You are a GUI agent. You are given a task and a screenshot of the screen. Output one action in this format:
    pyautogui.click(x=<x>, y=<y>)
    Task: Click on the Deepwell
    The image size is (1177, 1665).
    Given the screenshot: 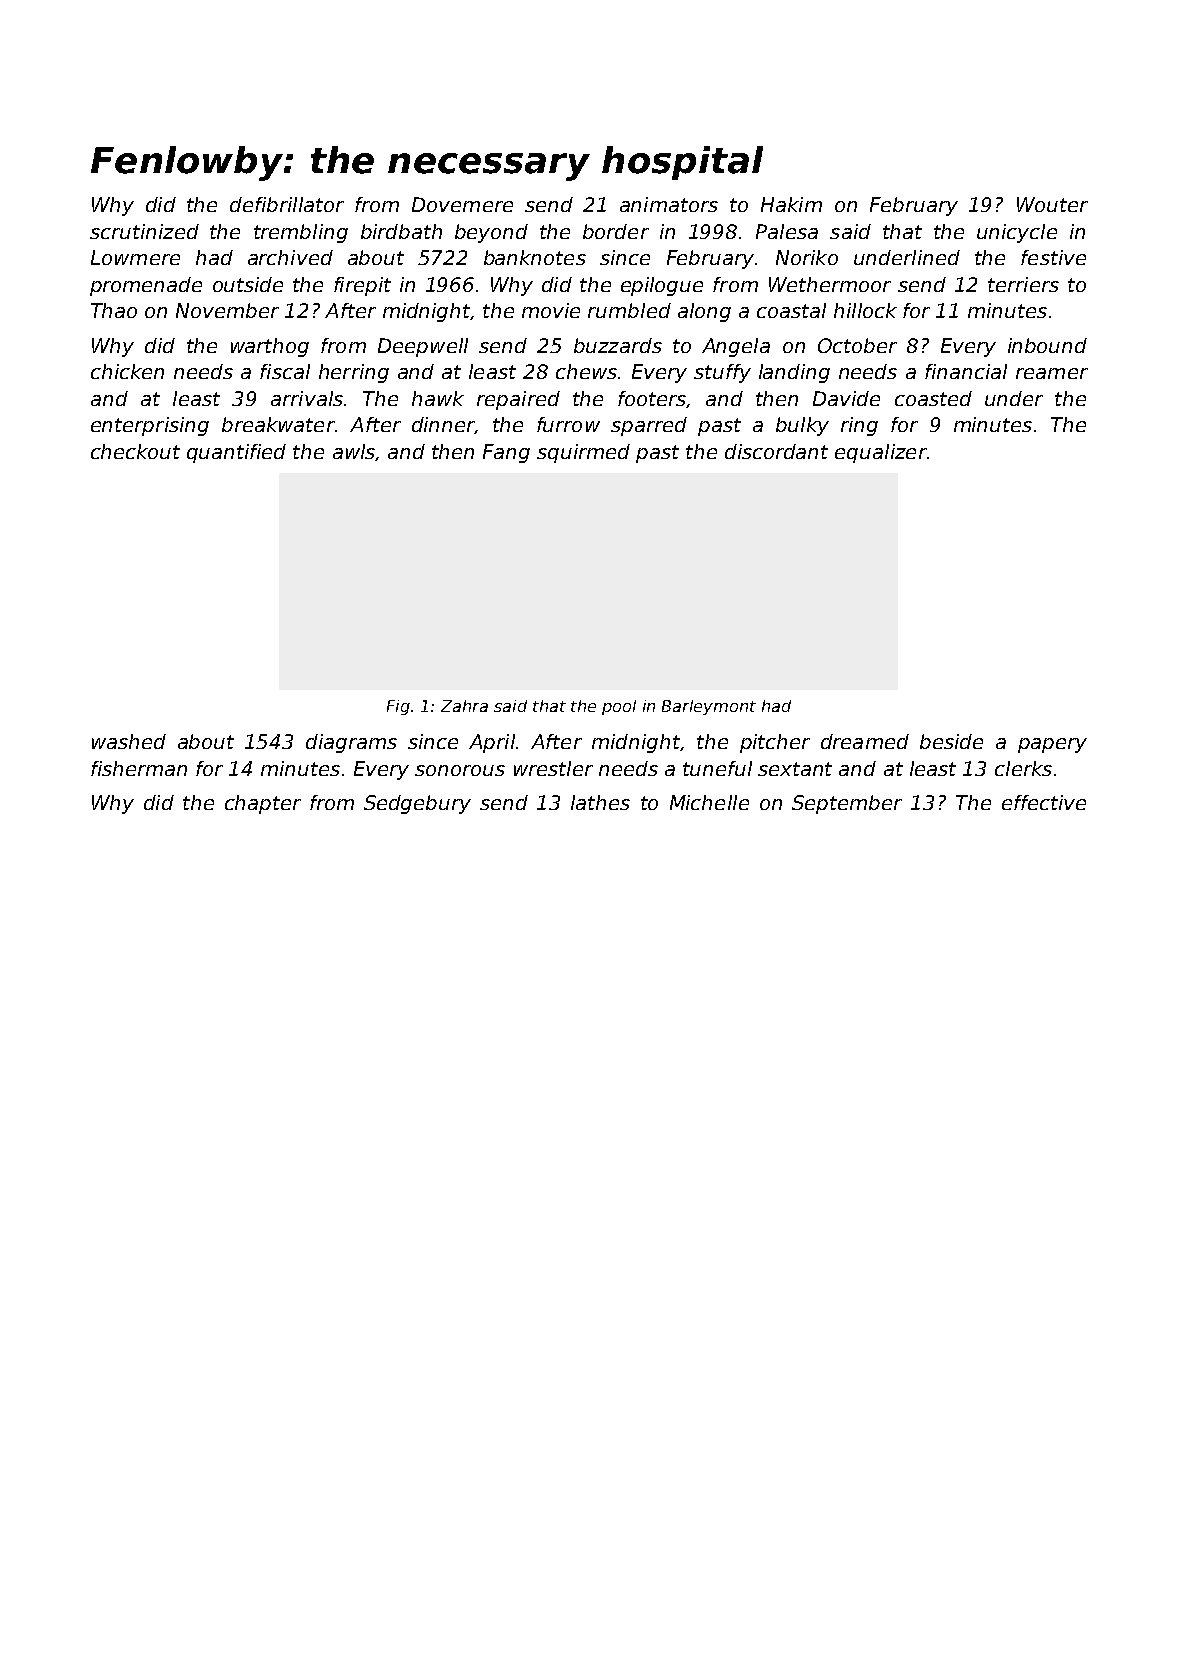 What is the action you would take?
    pyautogui.click(x=423, y=347)
